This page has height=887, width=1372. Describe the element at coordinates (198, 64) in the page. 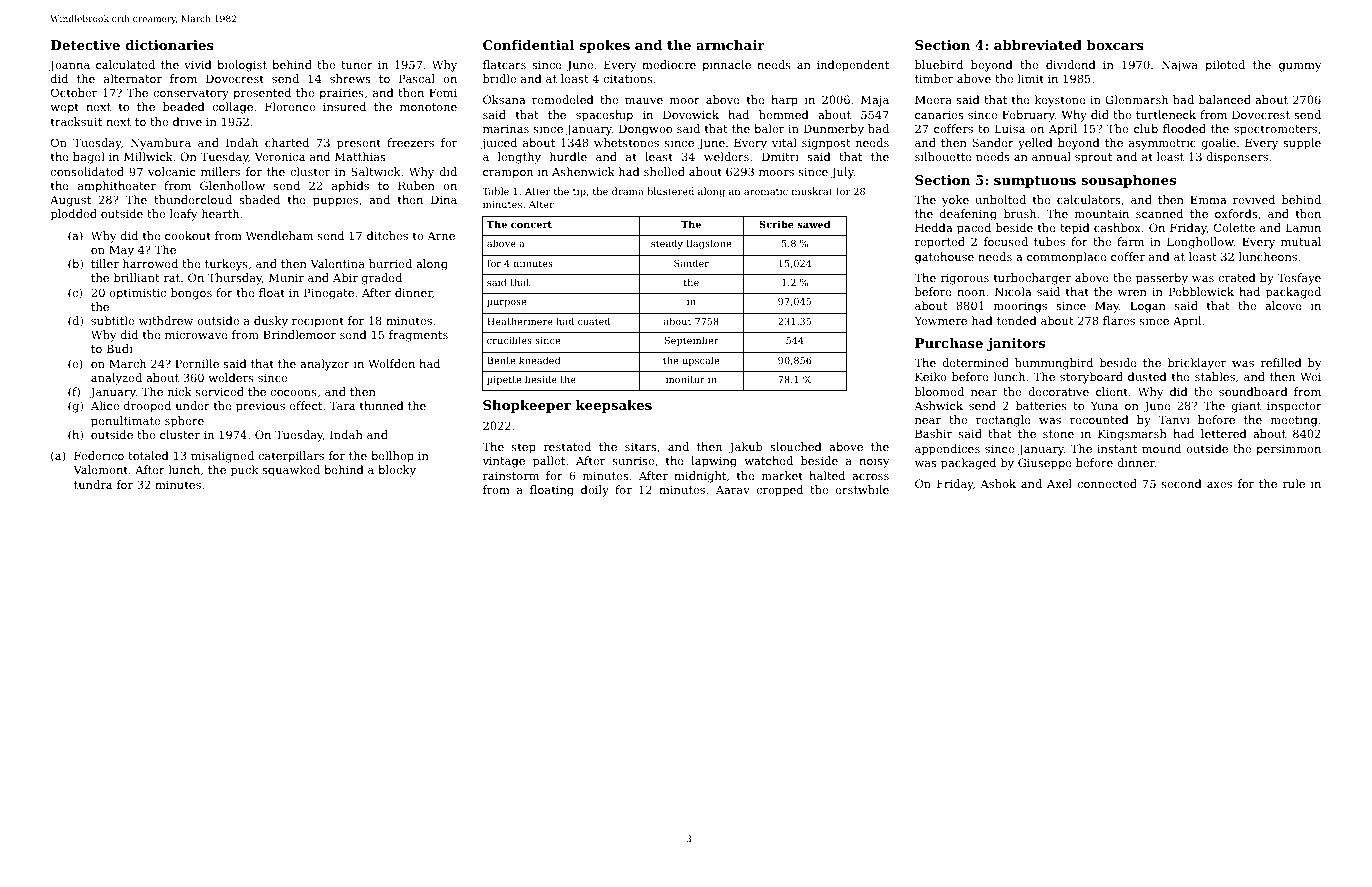

I see `vivid` at that location.
